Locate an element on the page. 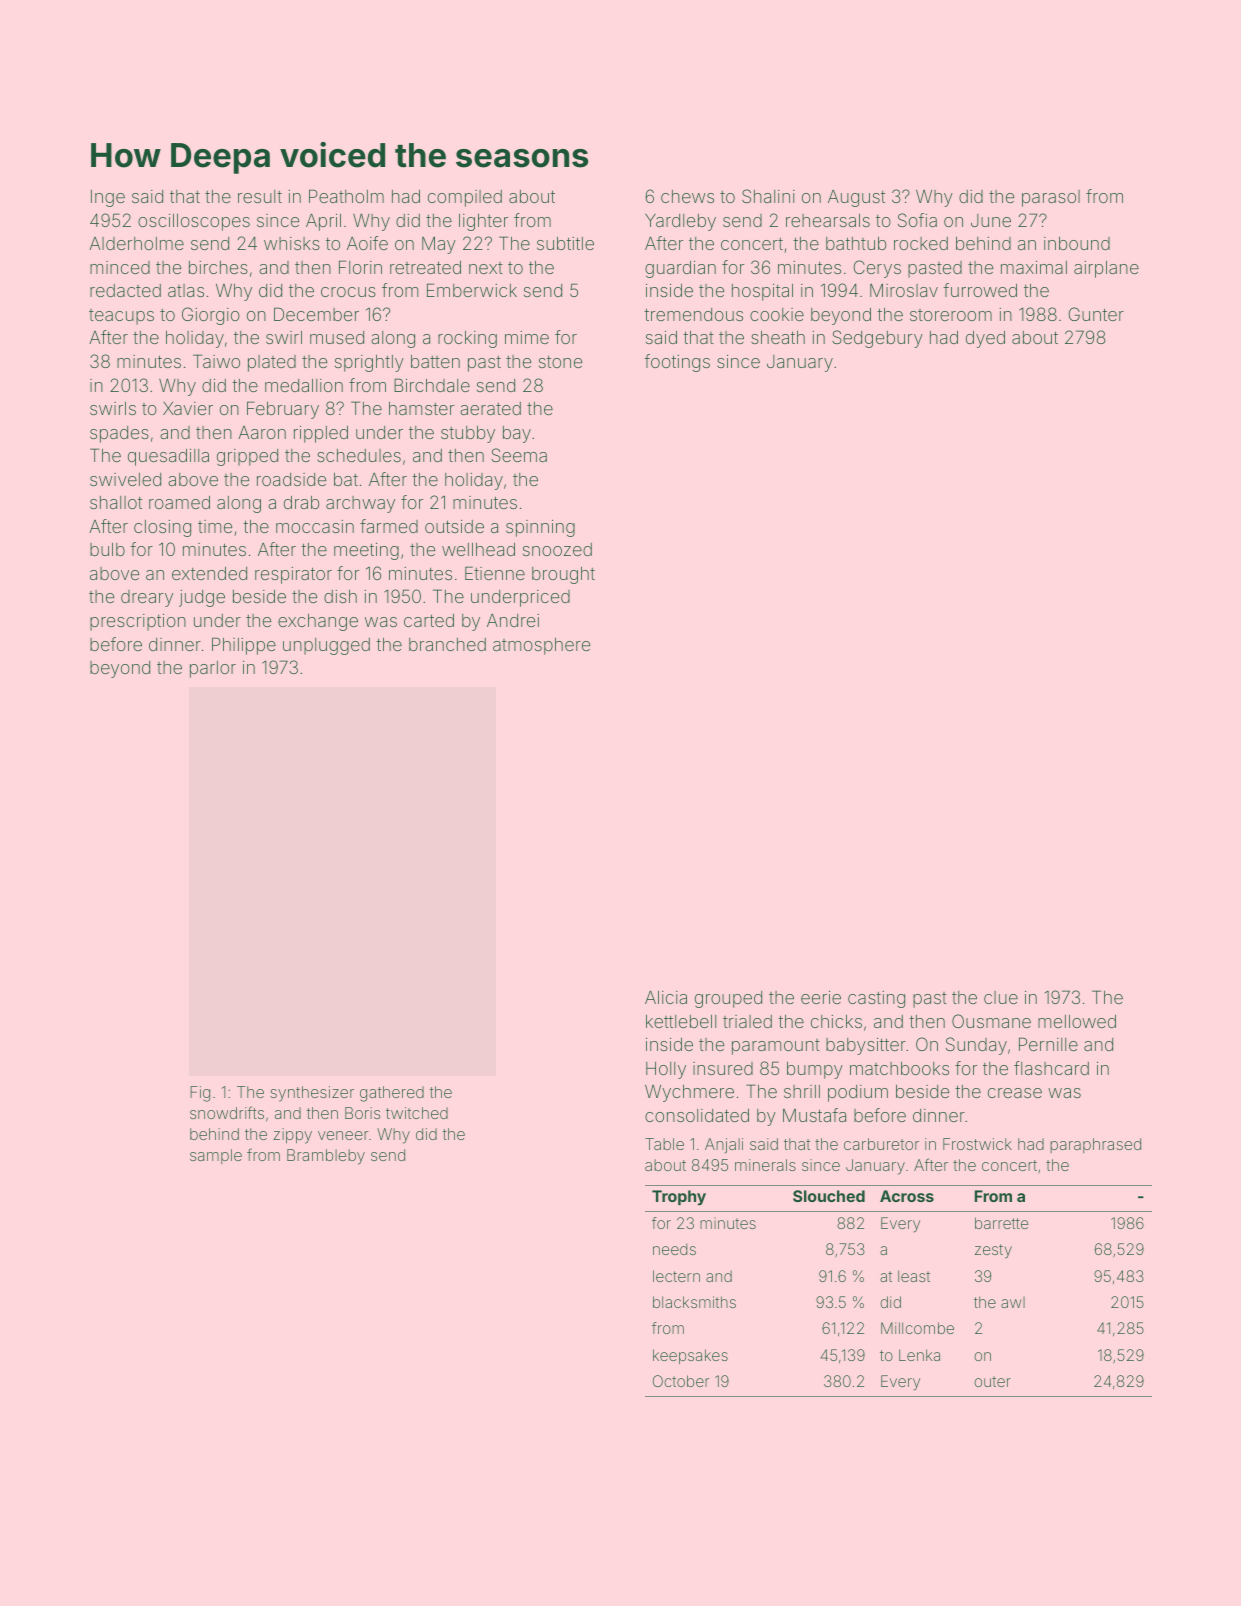 The image size is (1241, 1606). paraphrased is located at coordinates (1095, 1145).
